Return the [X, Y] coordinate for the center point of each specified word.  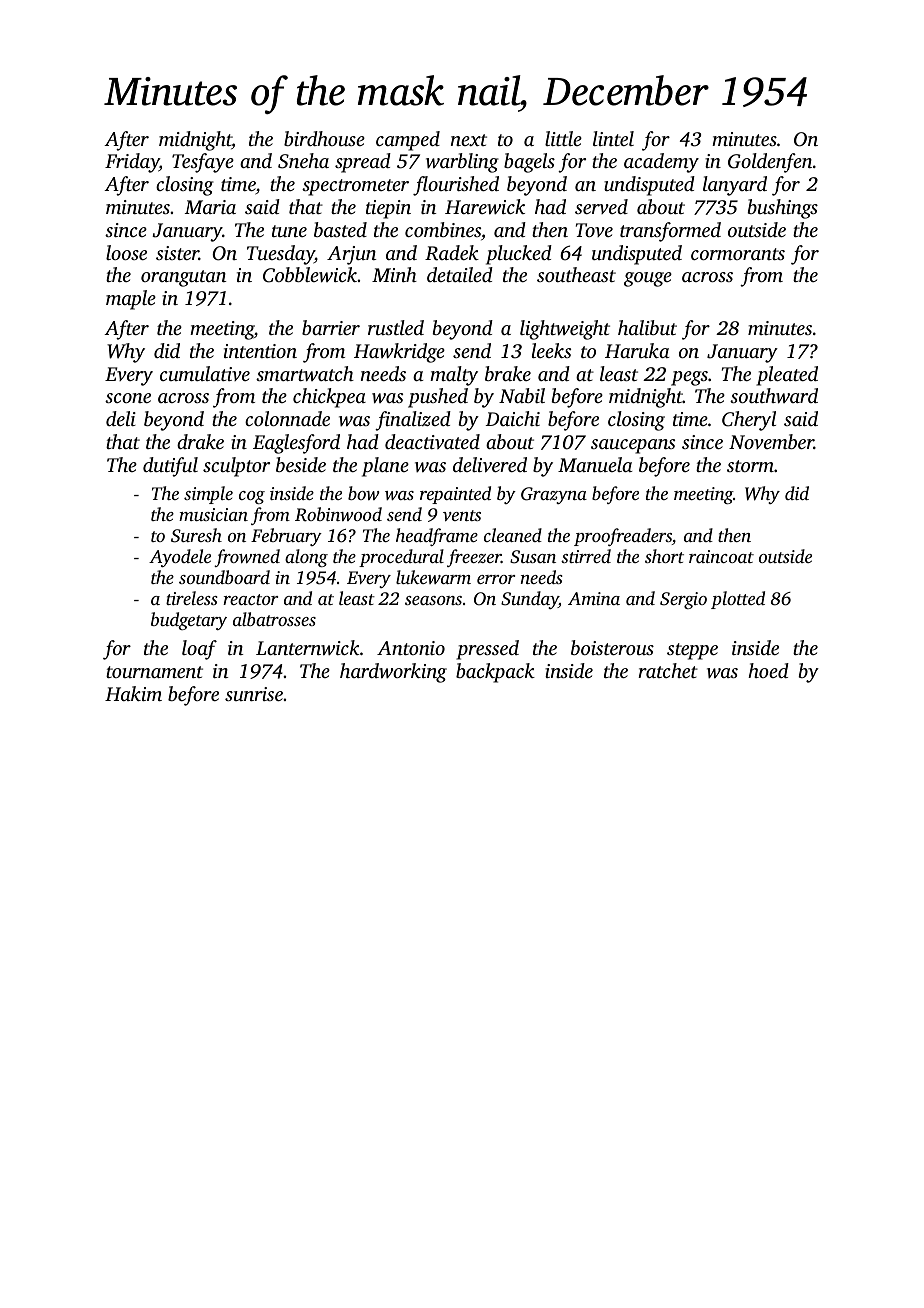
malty [454, 376]
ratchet [668, 670]
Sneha [303, 161]
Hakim [133, 693]
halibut [647, 327]
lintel [613, 138]
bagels [529, 163]
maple [131, 300]
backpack [495, 673]
